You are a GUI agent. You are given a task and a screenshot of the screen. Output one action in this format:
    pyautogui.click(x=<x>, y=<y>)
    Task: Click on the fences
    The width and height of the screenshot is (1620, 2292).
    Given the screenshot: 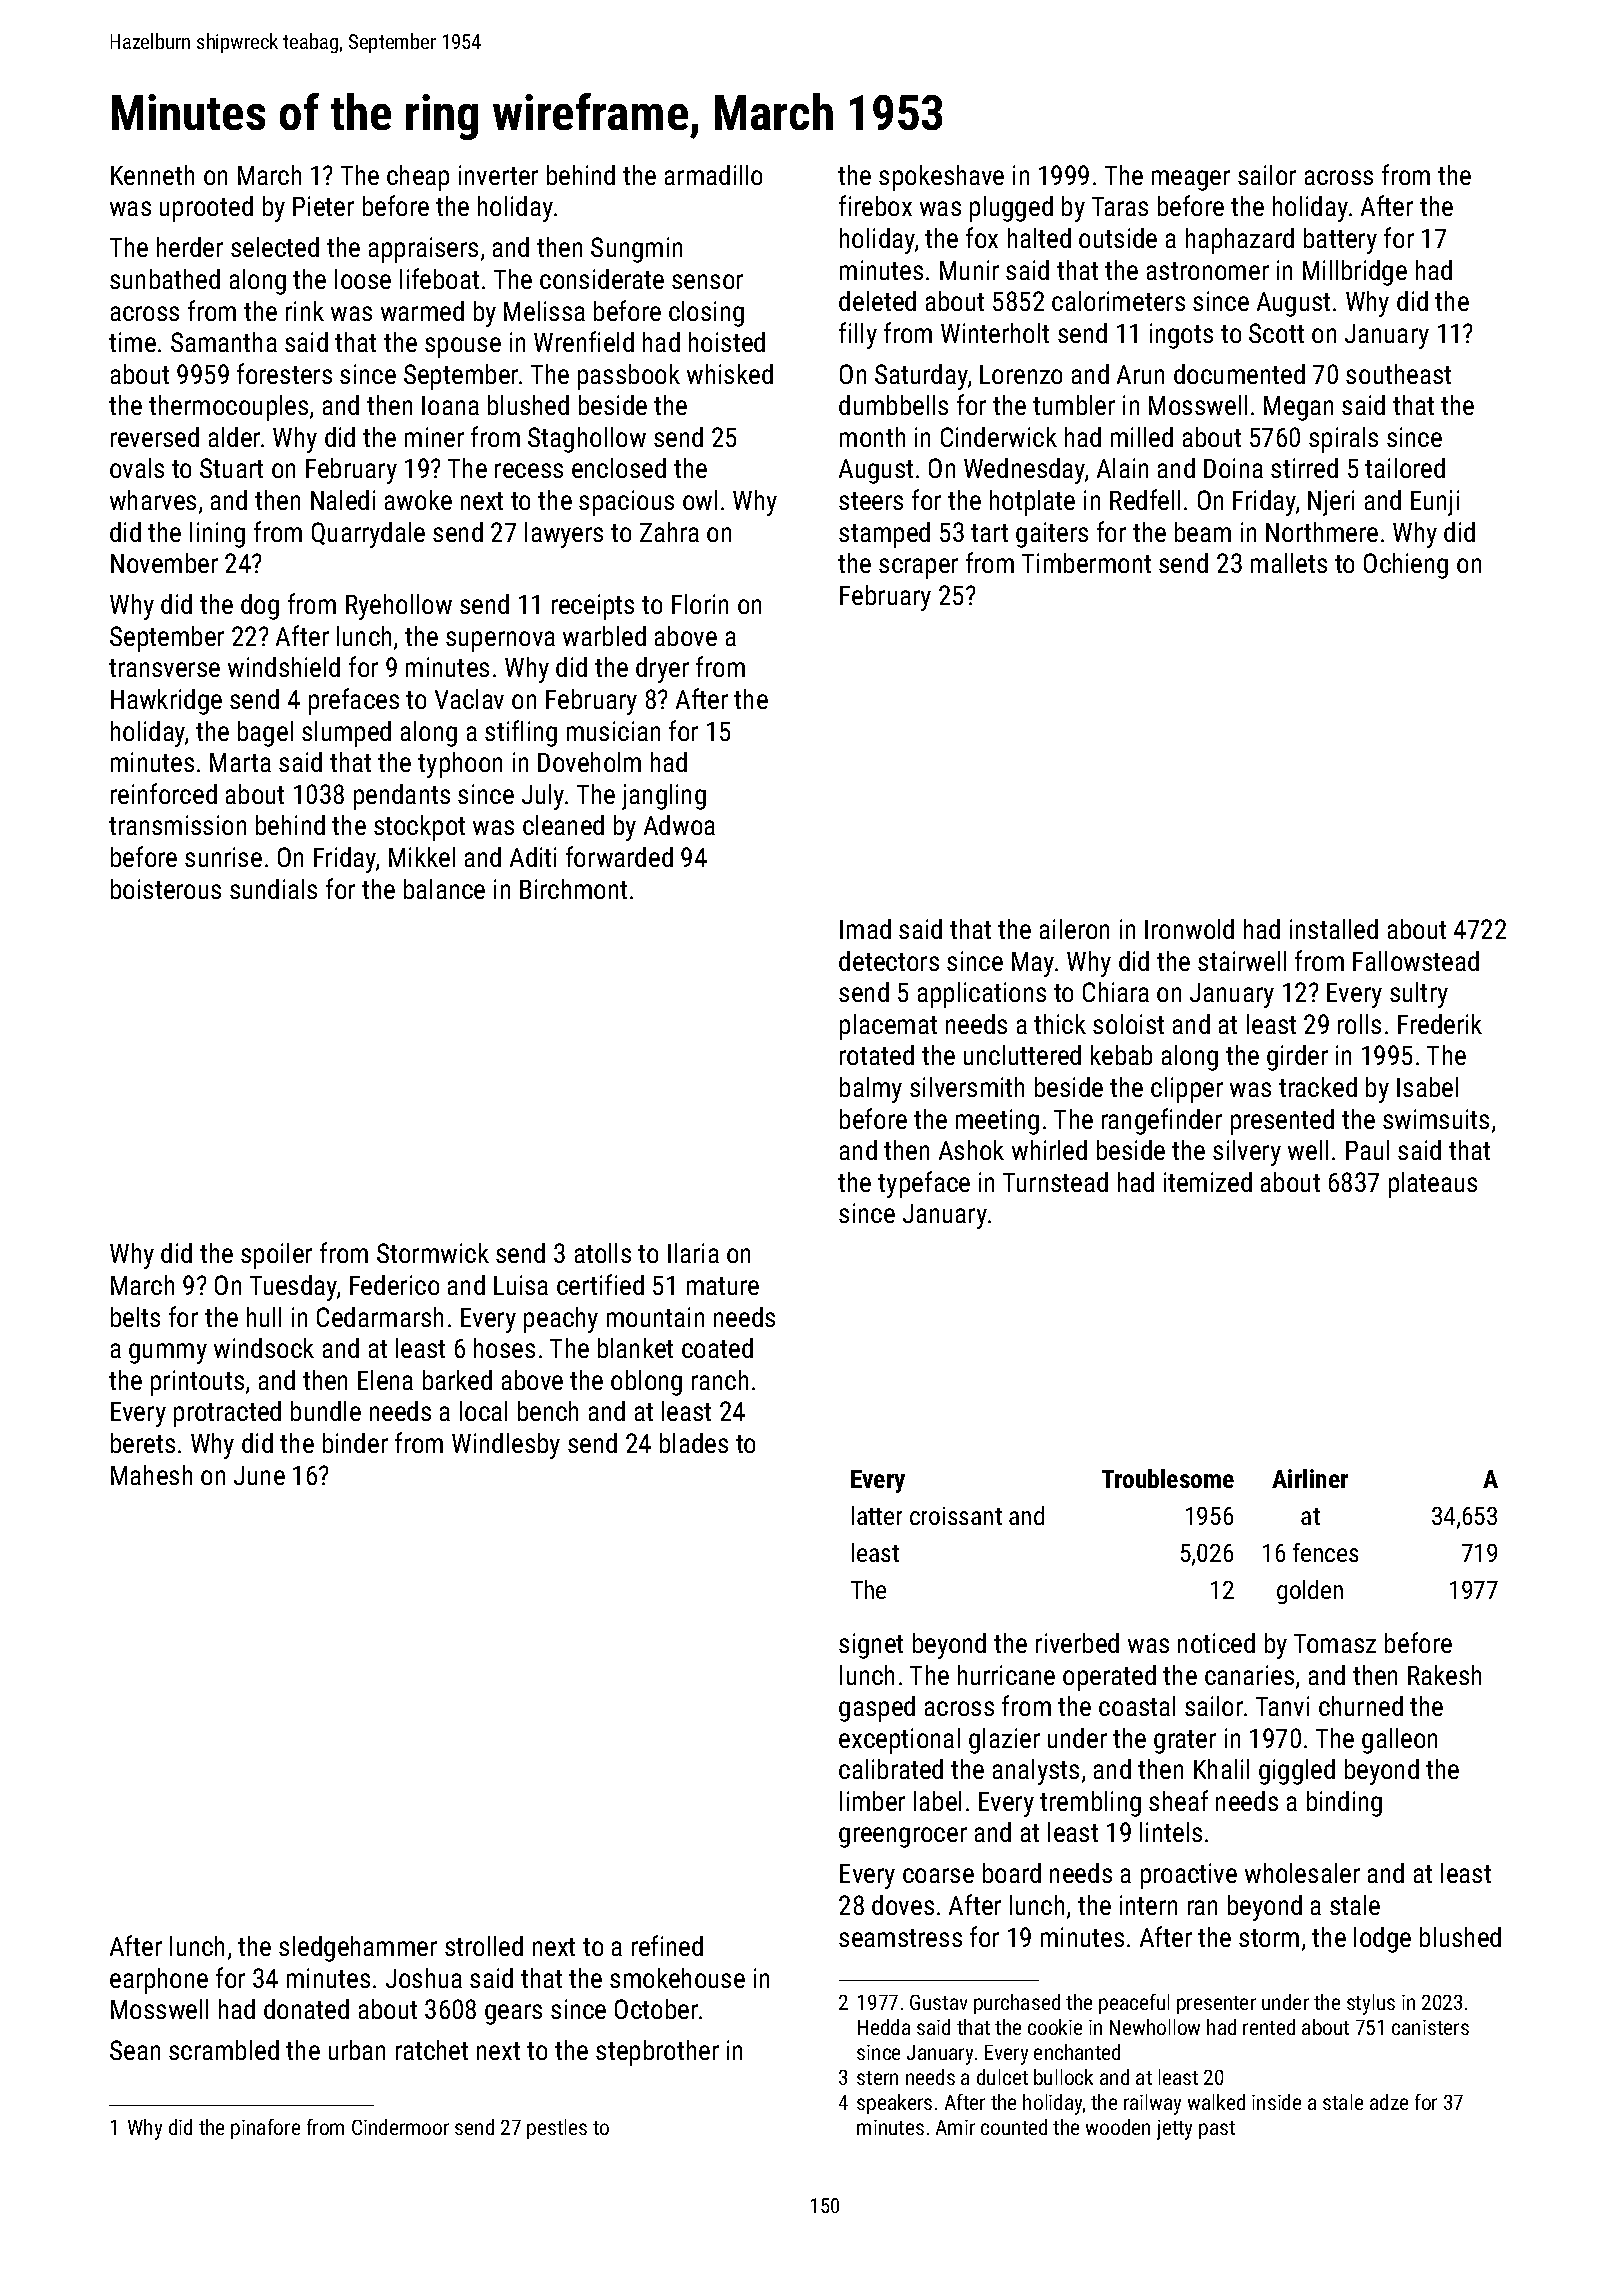 What is the action you would take?
    pyautogui.click(x=1325, y=1552)
